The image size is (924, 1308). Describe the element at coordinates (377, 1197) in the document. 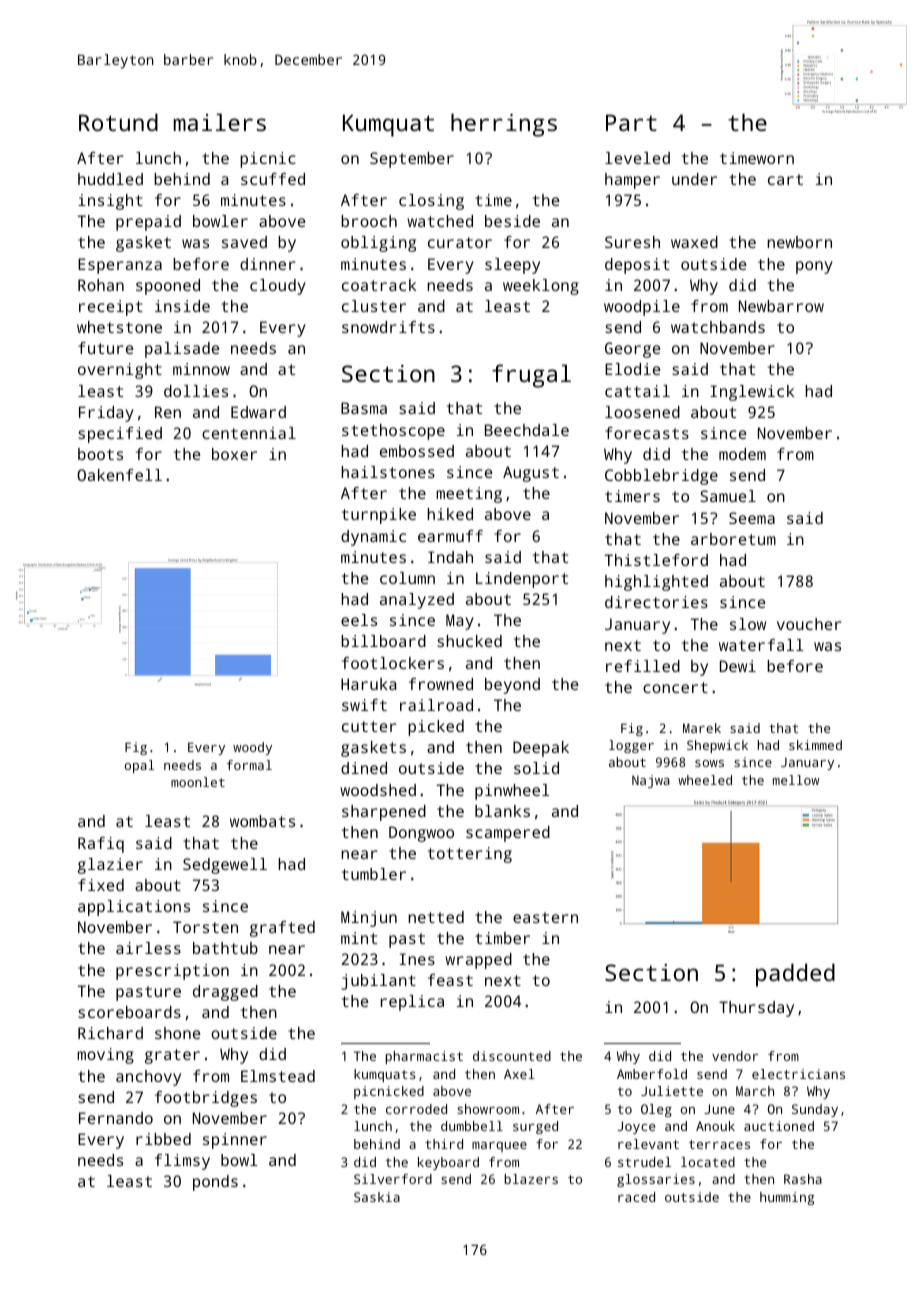

I see `Saskia` at that location.
